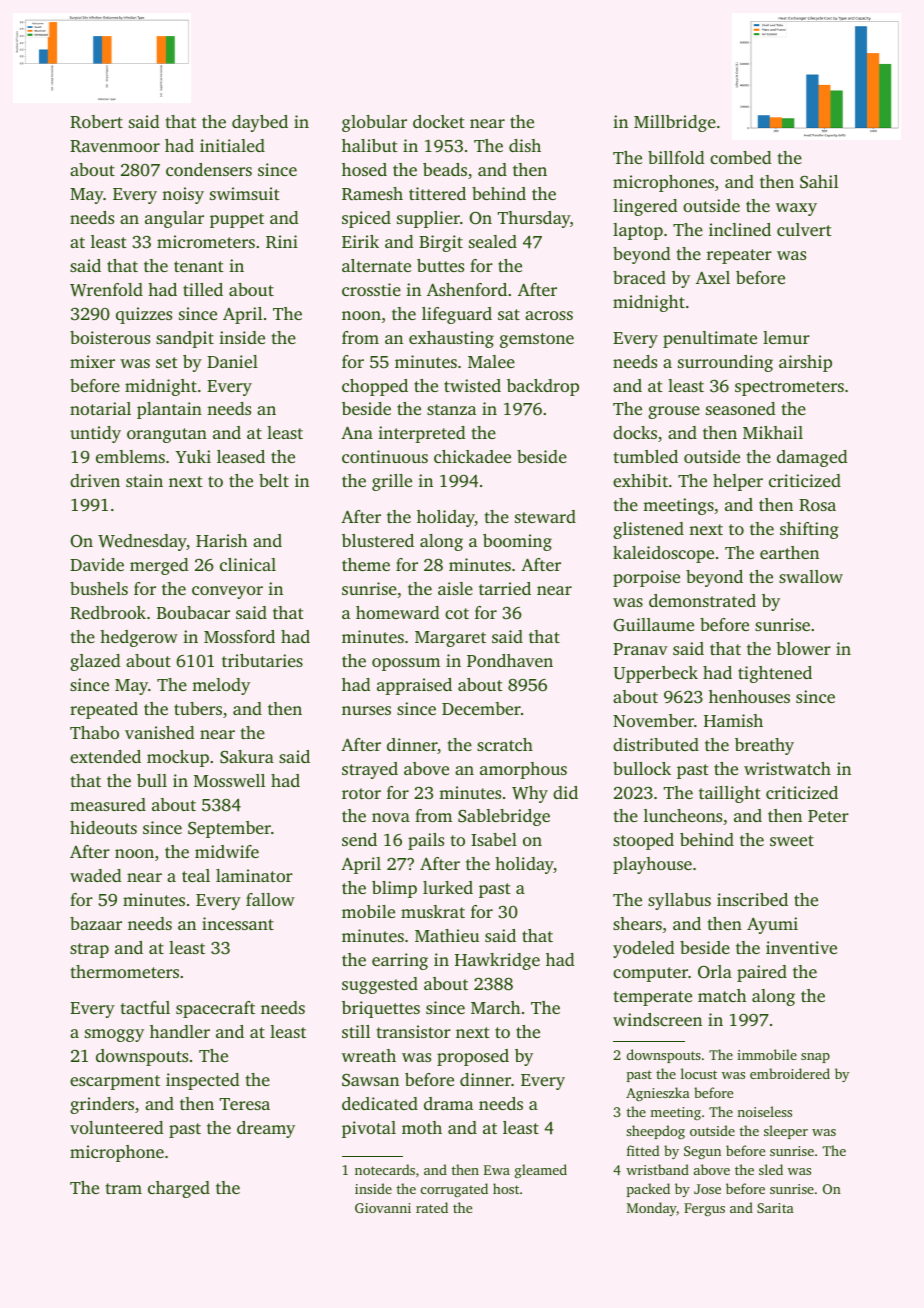  I want to click on twisted, so click(472, 385).
